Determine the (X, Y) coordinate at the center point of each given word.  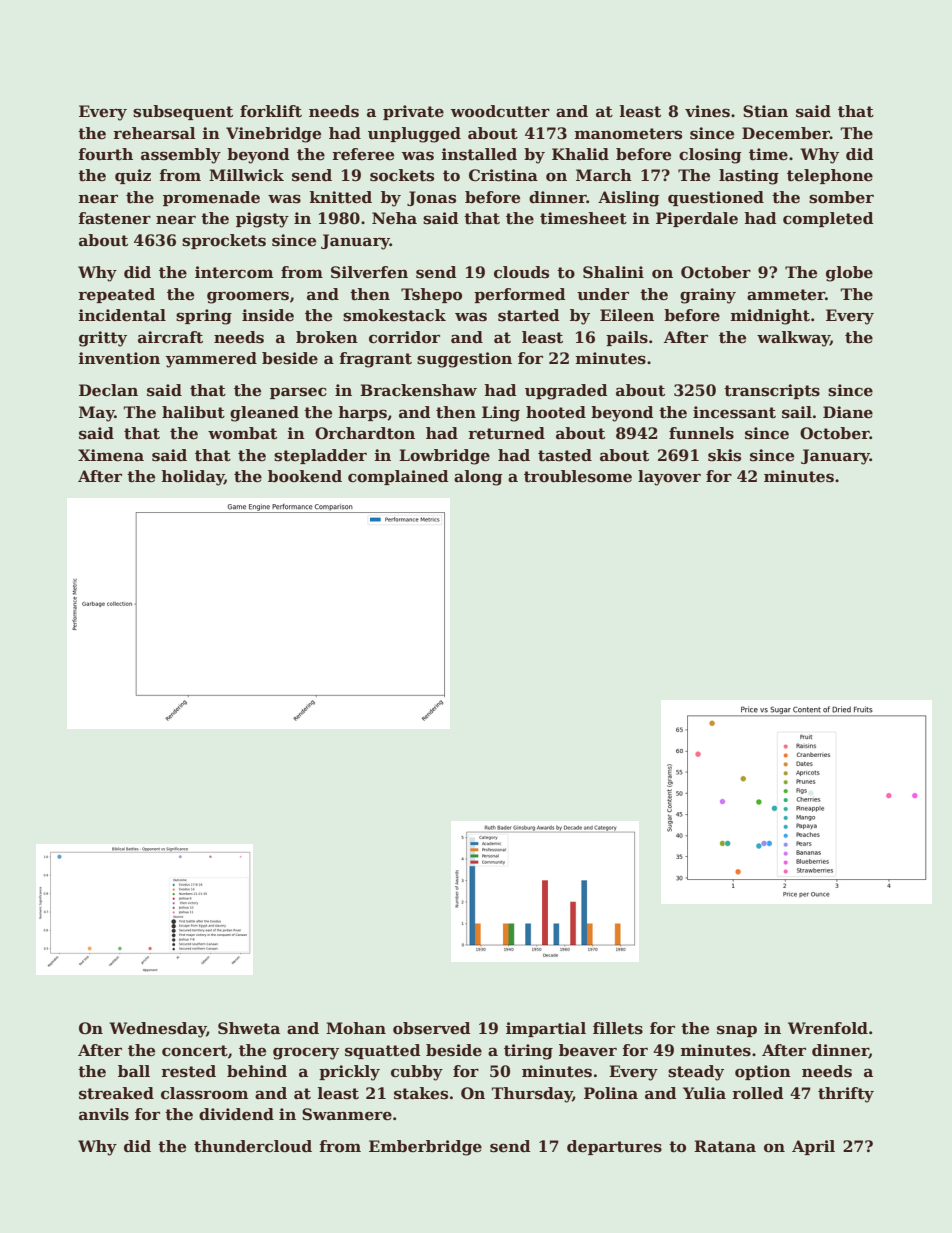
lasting (749, 177)
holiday (192, 478)
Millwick (246, 175)
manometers (628, 134)
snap (737, 1031)
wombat (242, 433)
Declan (108, 390)
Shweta (249, 1028)
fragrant (375, 360)
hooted (556, 412)
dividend (236, 1114)
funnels (701, 433)
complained (398, 477)
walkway (793, 339)
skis (724, 455)
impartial (546, 1029)
